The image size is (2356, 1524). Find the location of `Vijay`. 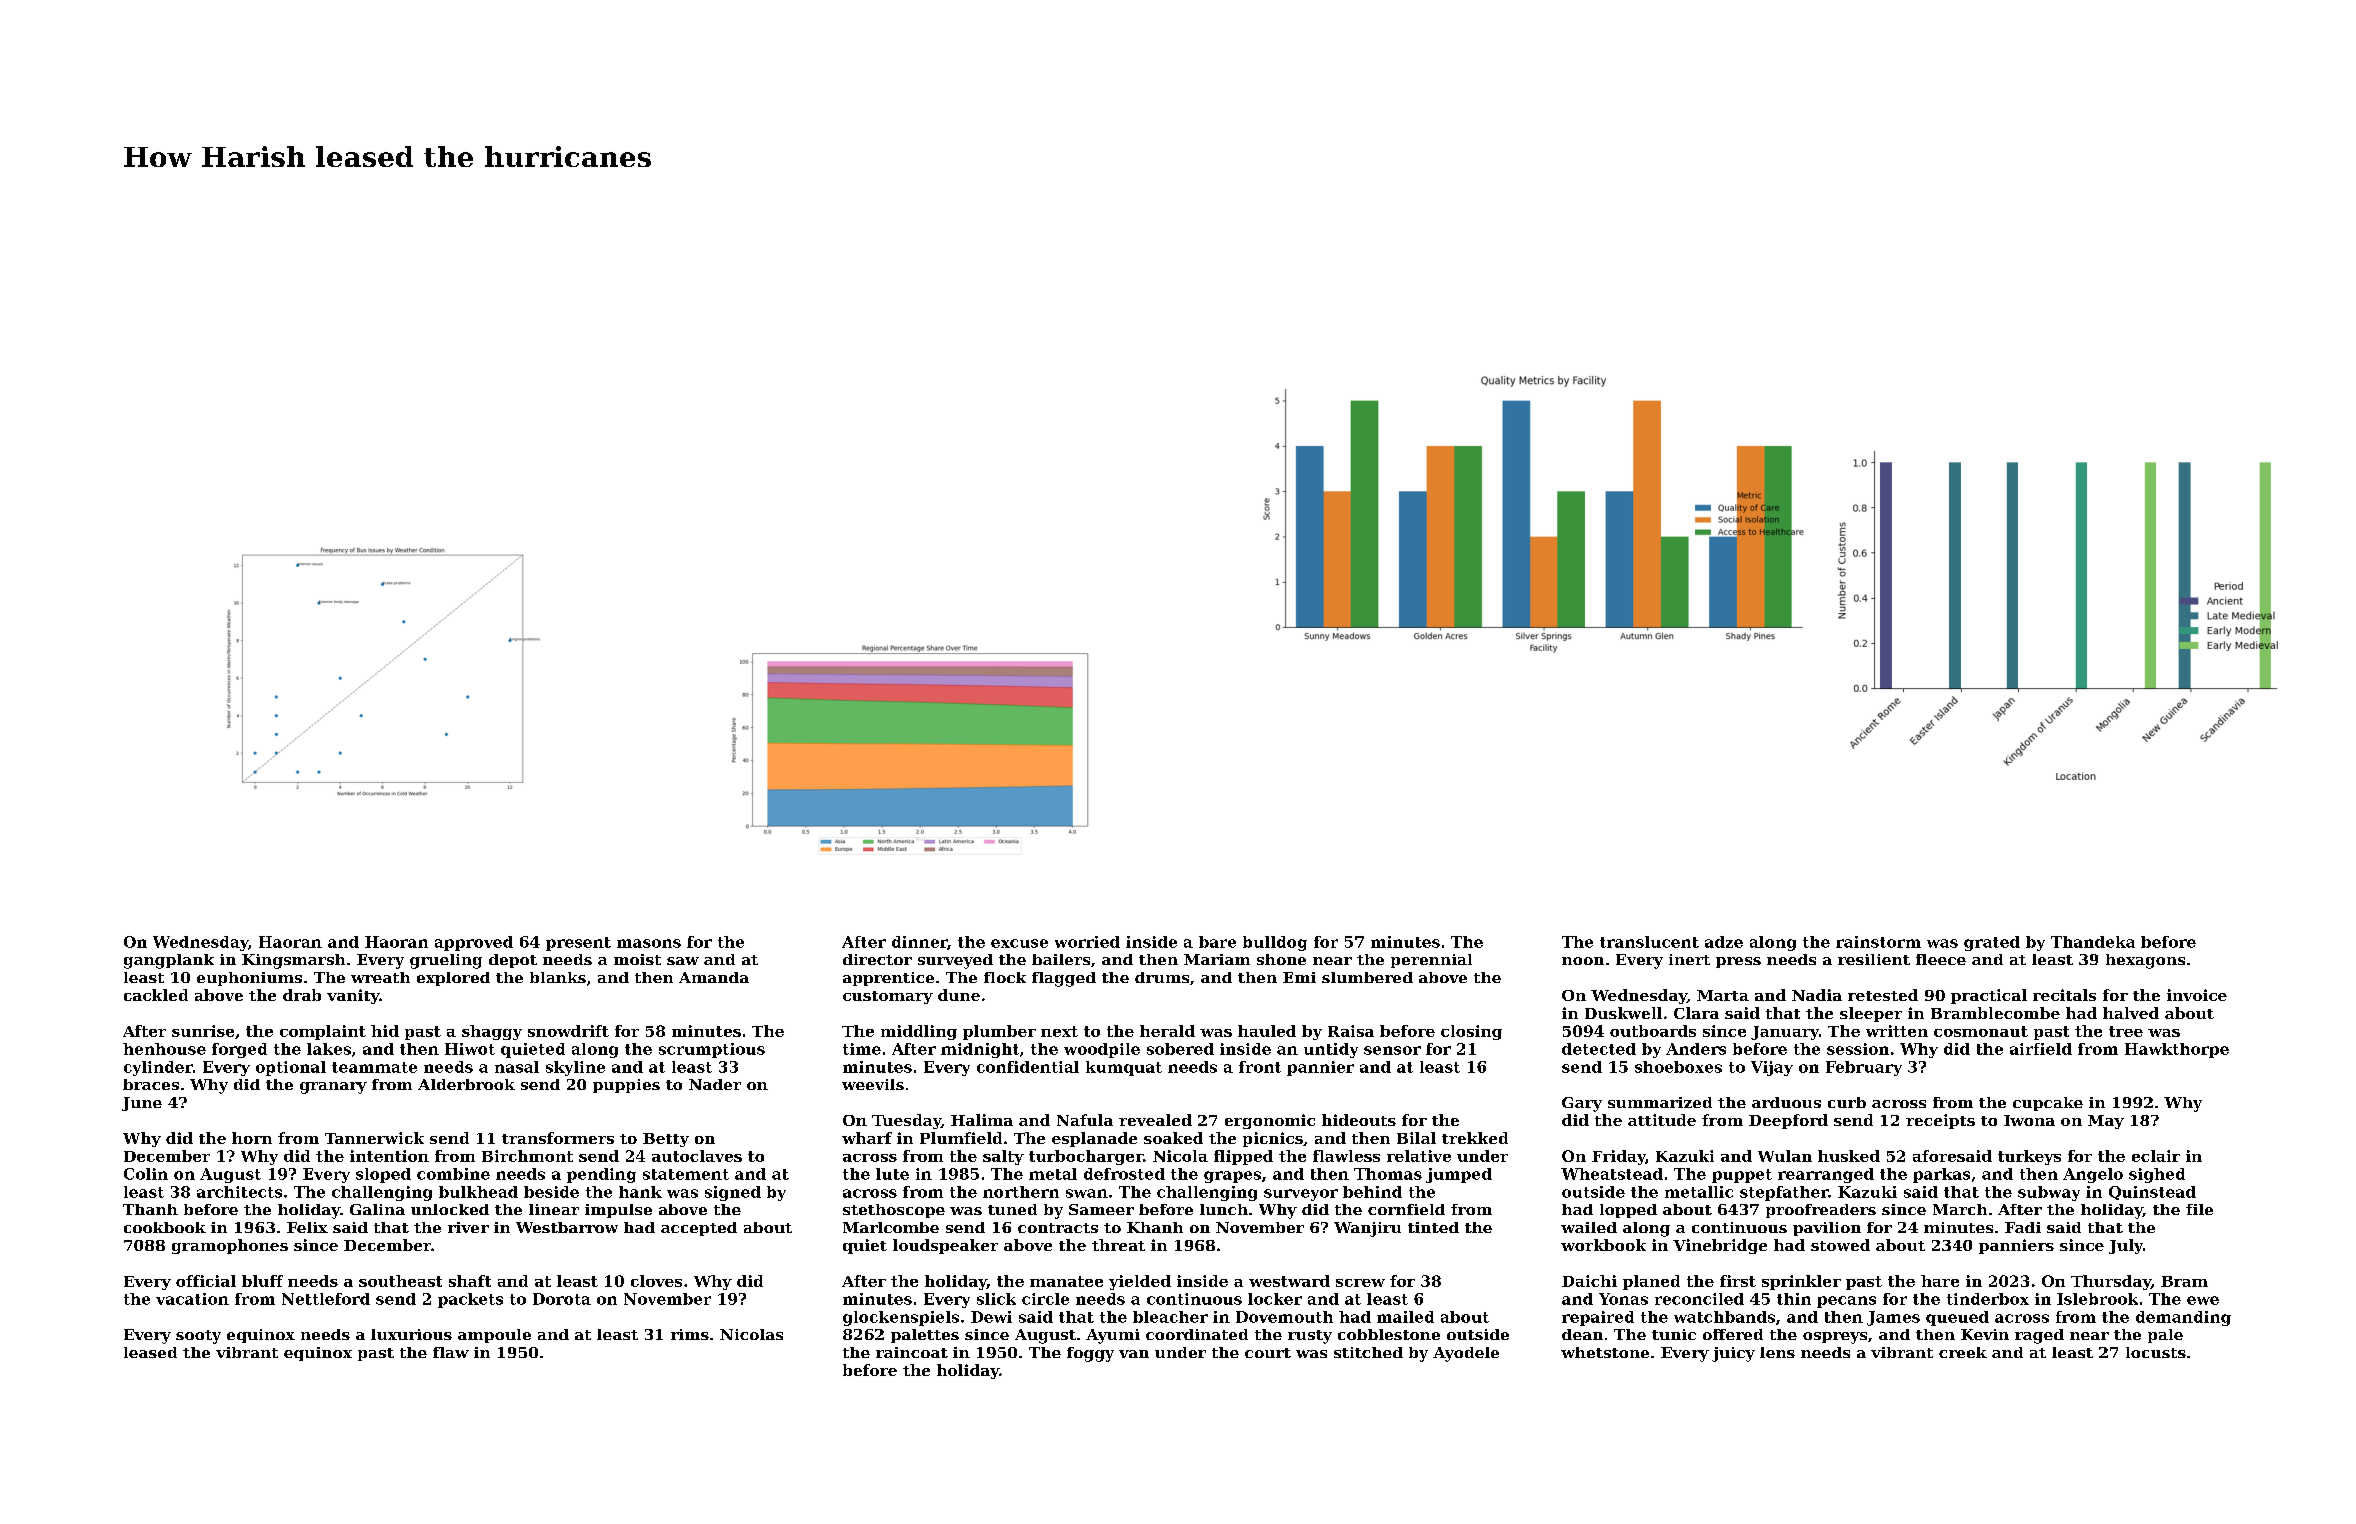

Vijay is located at coordinates (1772, 1068).
